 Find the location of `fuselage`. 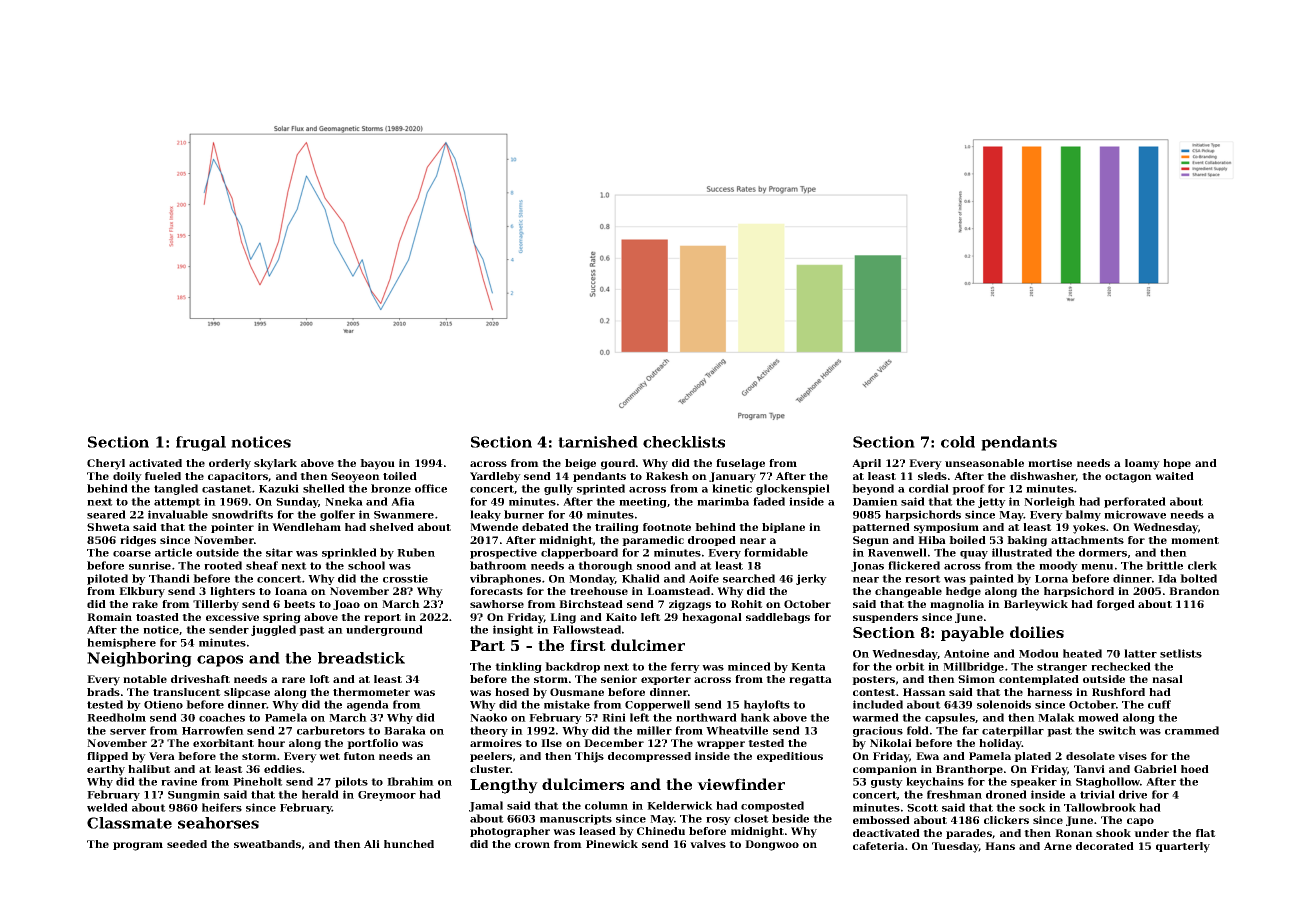

fuselage is located at coordinates (740, 464).
